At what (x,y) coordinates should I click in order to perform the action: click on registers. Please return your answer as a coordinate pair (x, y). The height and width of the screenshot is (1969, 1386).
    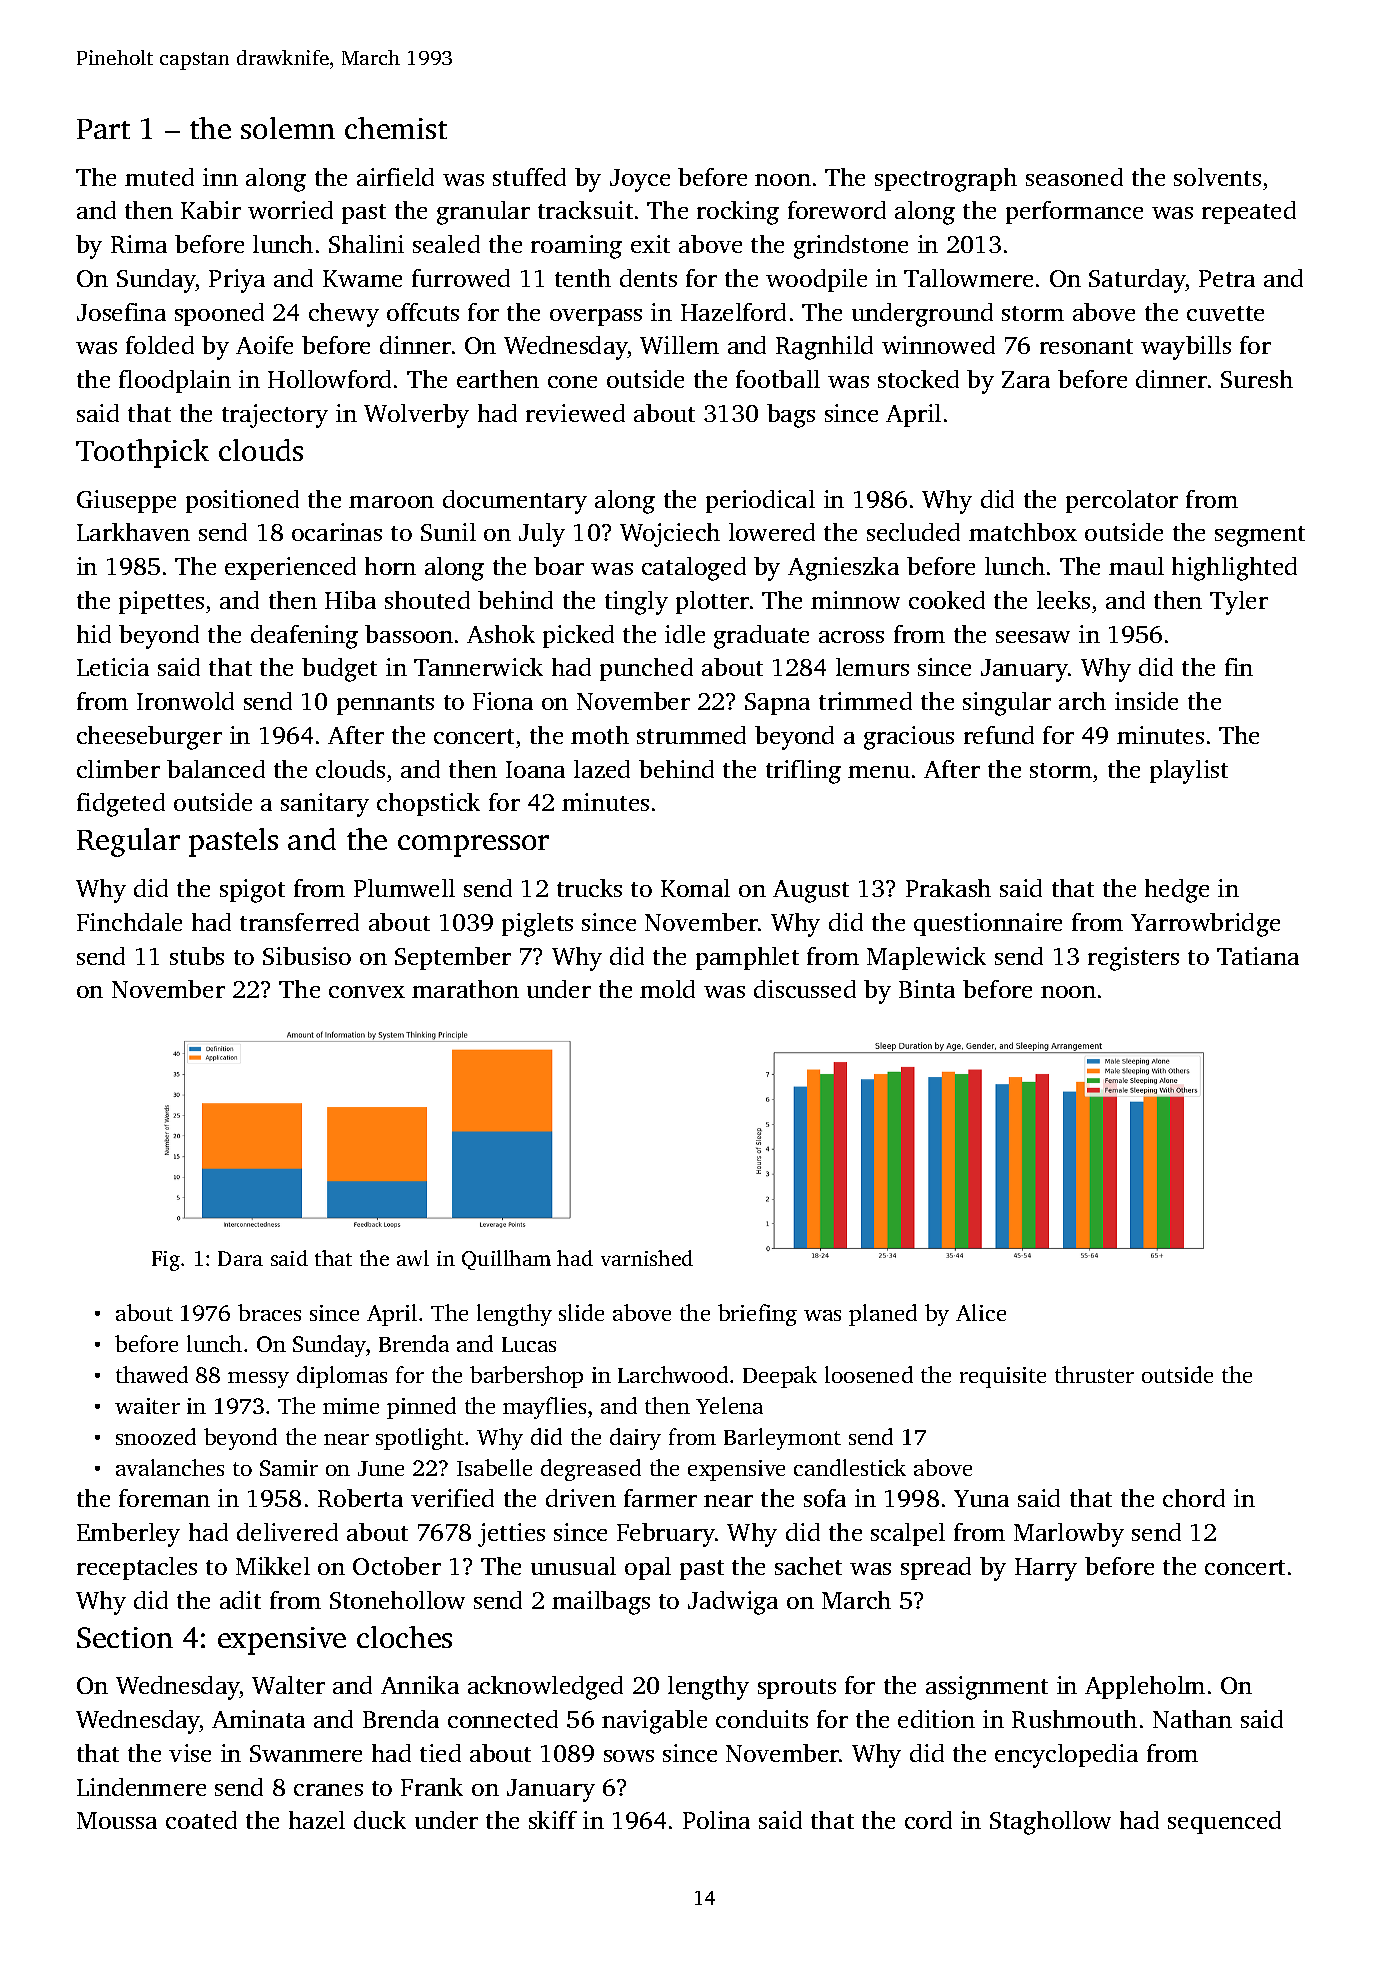
    Looking at the image, I should click on (1133, 959).
